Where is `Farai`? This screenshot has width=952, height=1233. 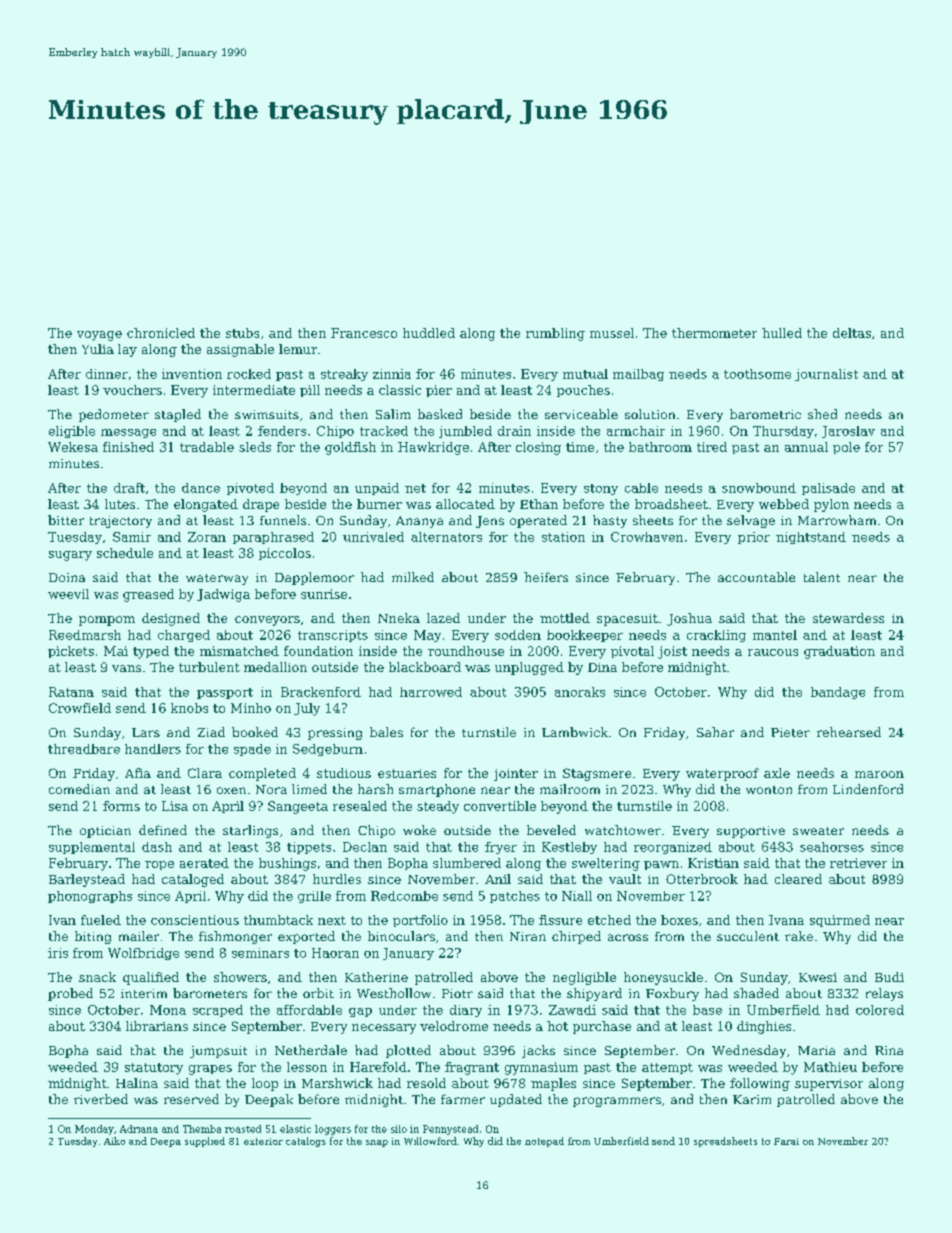
Farai is located at coordinates (786, 1141).
